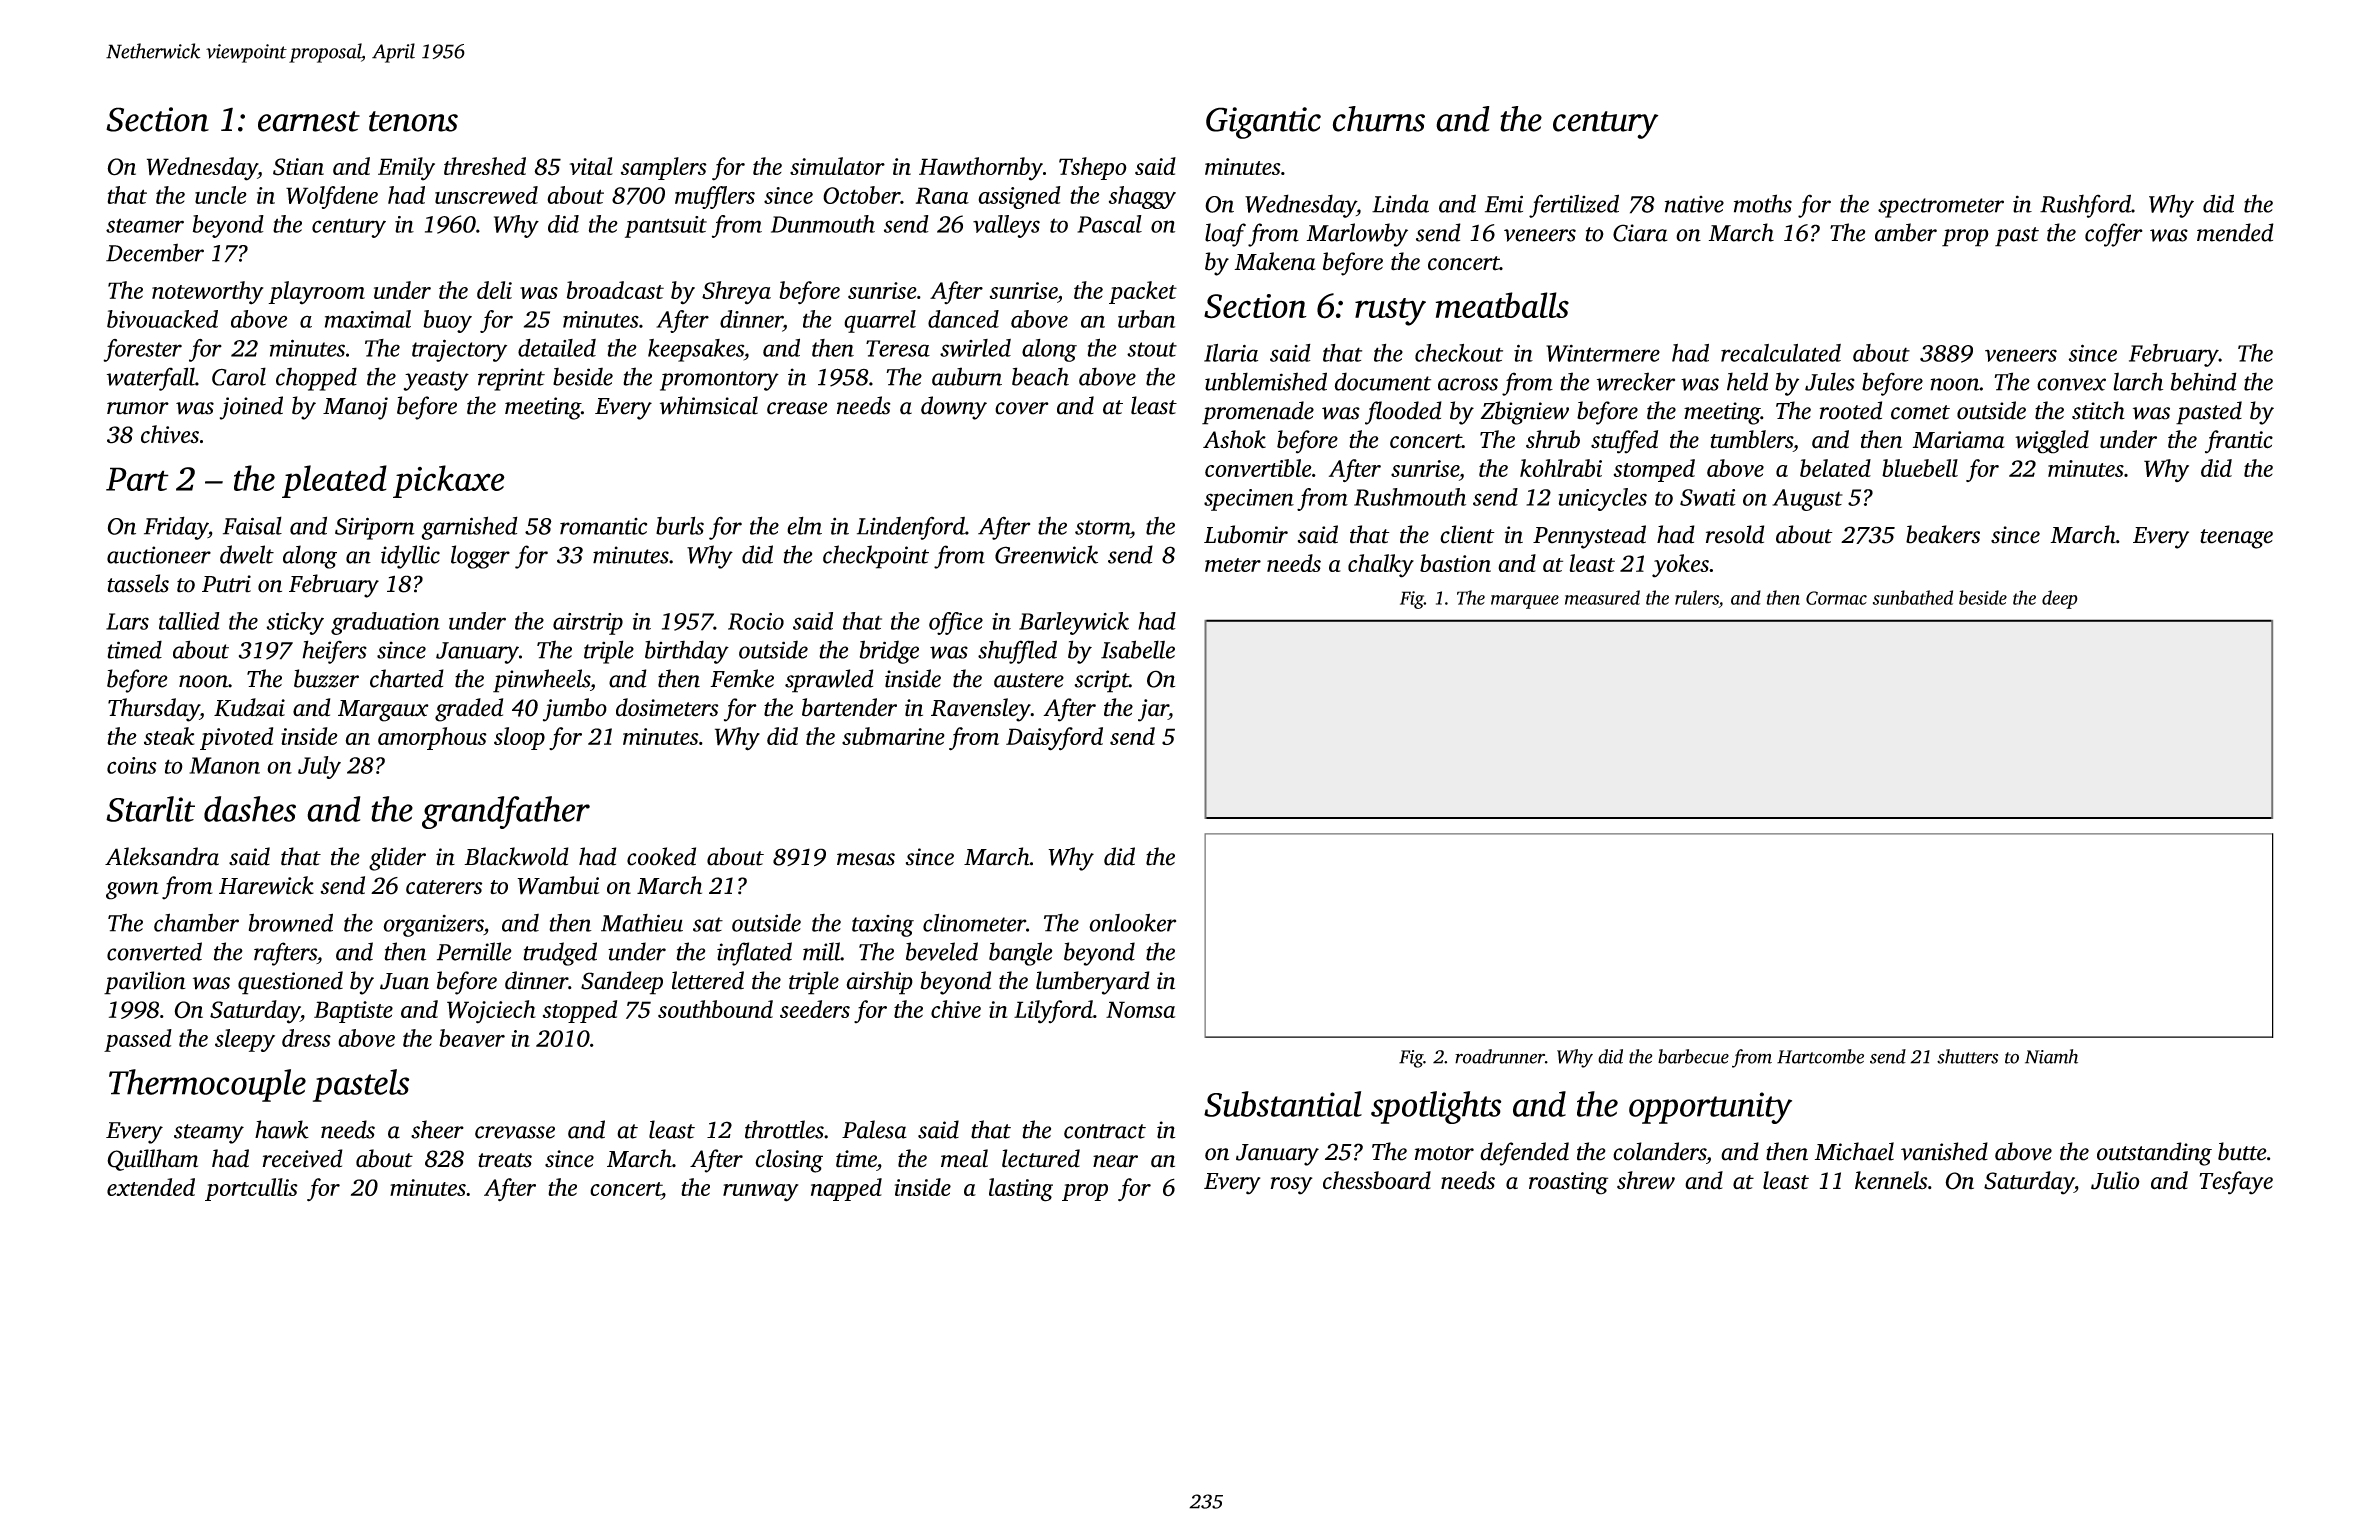  I want to click on Quillham, so click(152, 1160).
